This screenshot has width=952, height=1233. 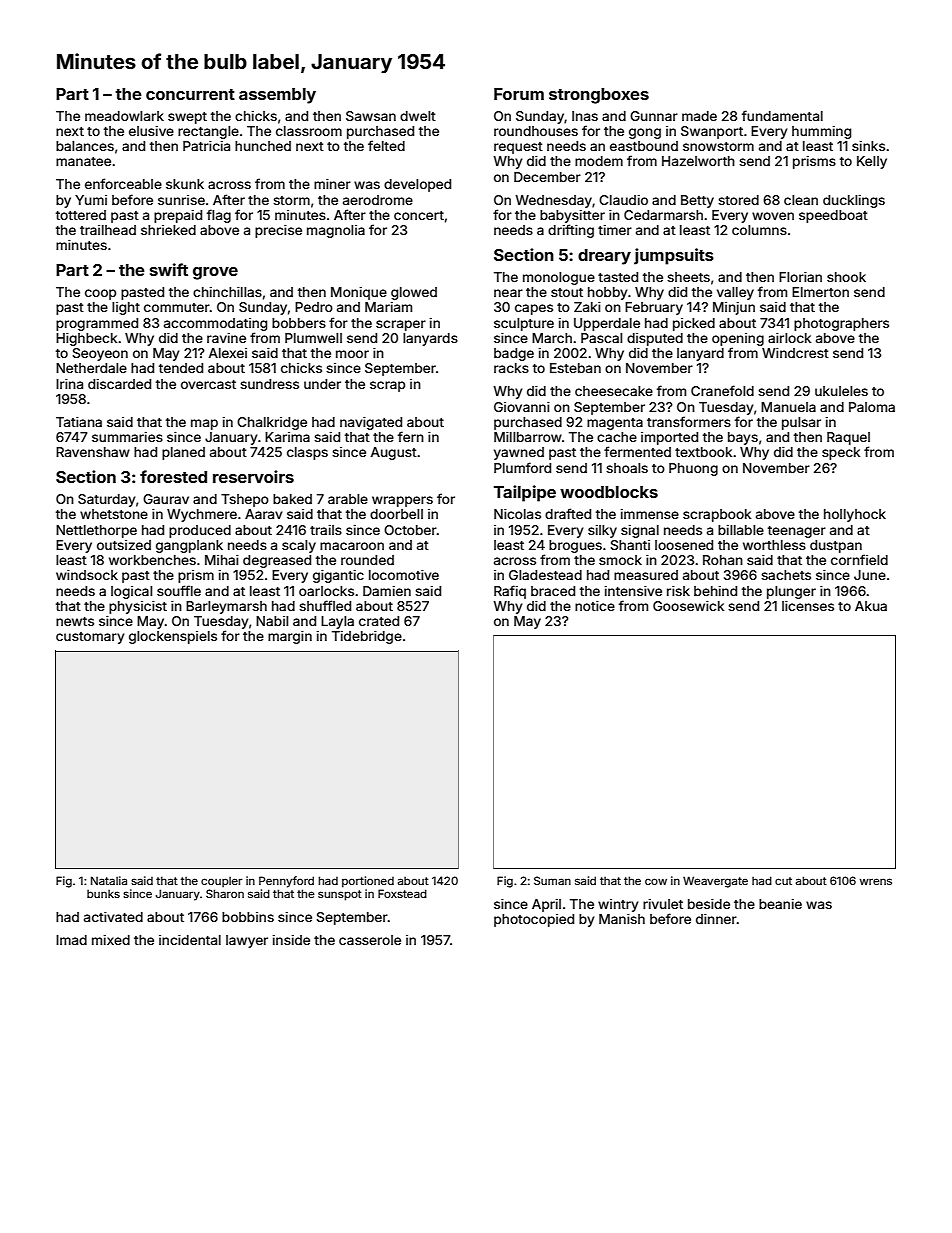 I want to click on Akua, so click(x=871, y=606).
